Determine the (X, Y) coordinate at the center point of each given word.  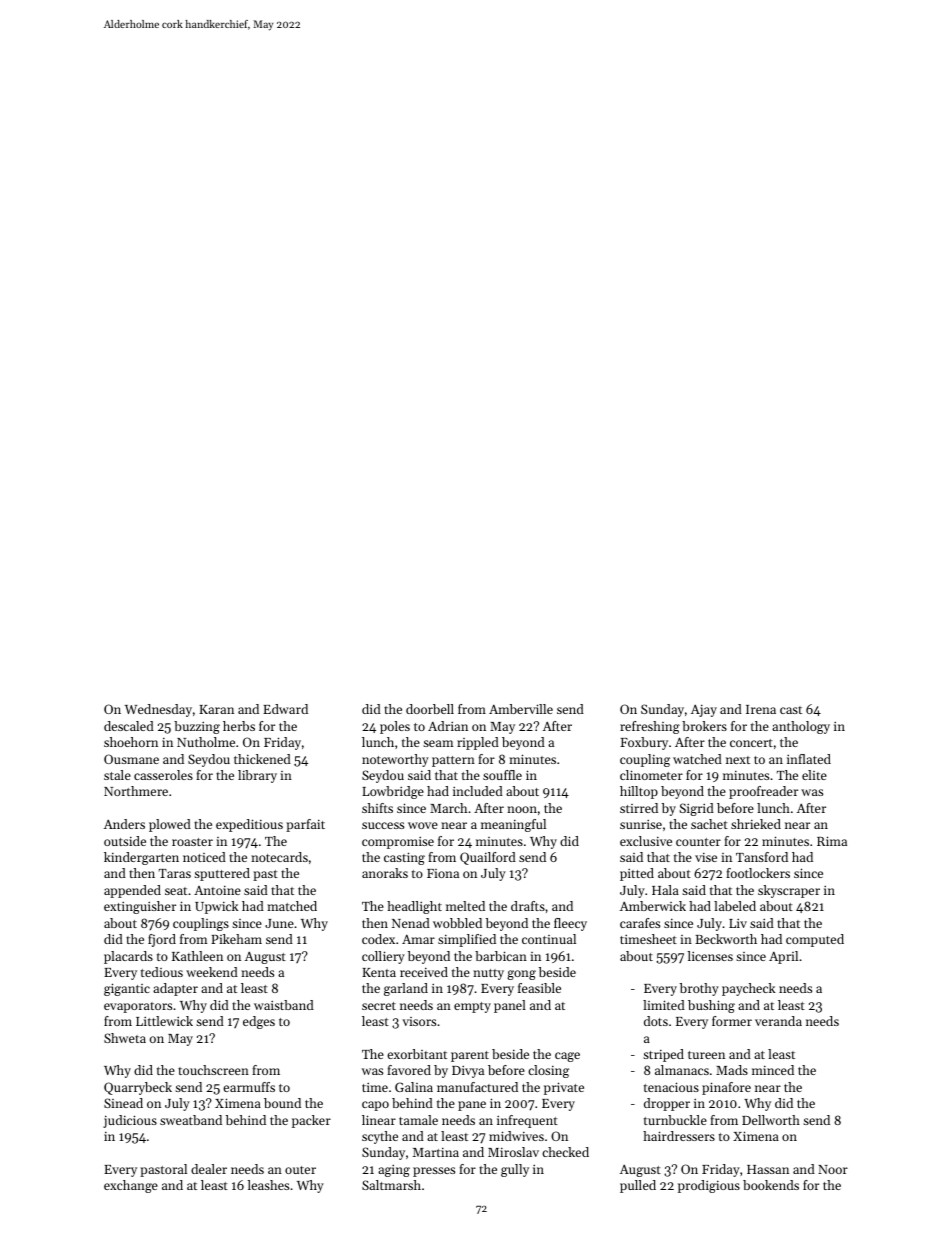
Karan (216, 709)
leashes (268, 1185)
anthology (801, 727)
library (257, 776)
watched (697, 759)
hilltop (639, 792)
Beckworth (726, 939)
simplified (467, 940)
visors (419, 1021)
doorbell (430, 709)
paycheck (749, 989)
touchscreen (213, 1070)
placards (128, 957)
